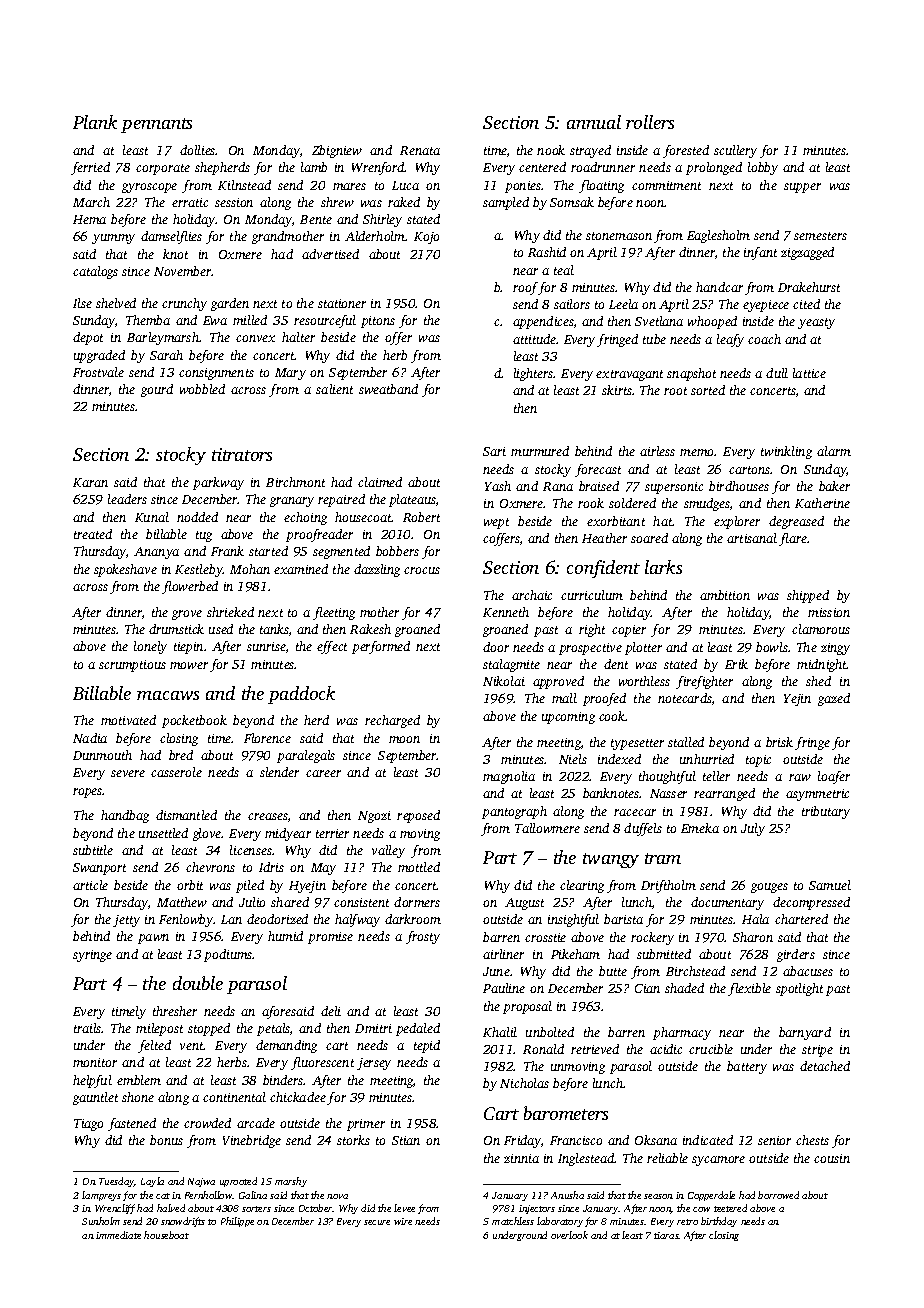  What do you see at coordinates (718, 1161) in the document?
I see `sycamore` at bounding box center [718, 1161].
